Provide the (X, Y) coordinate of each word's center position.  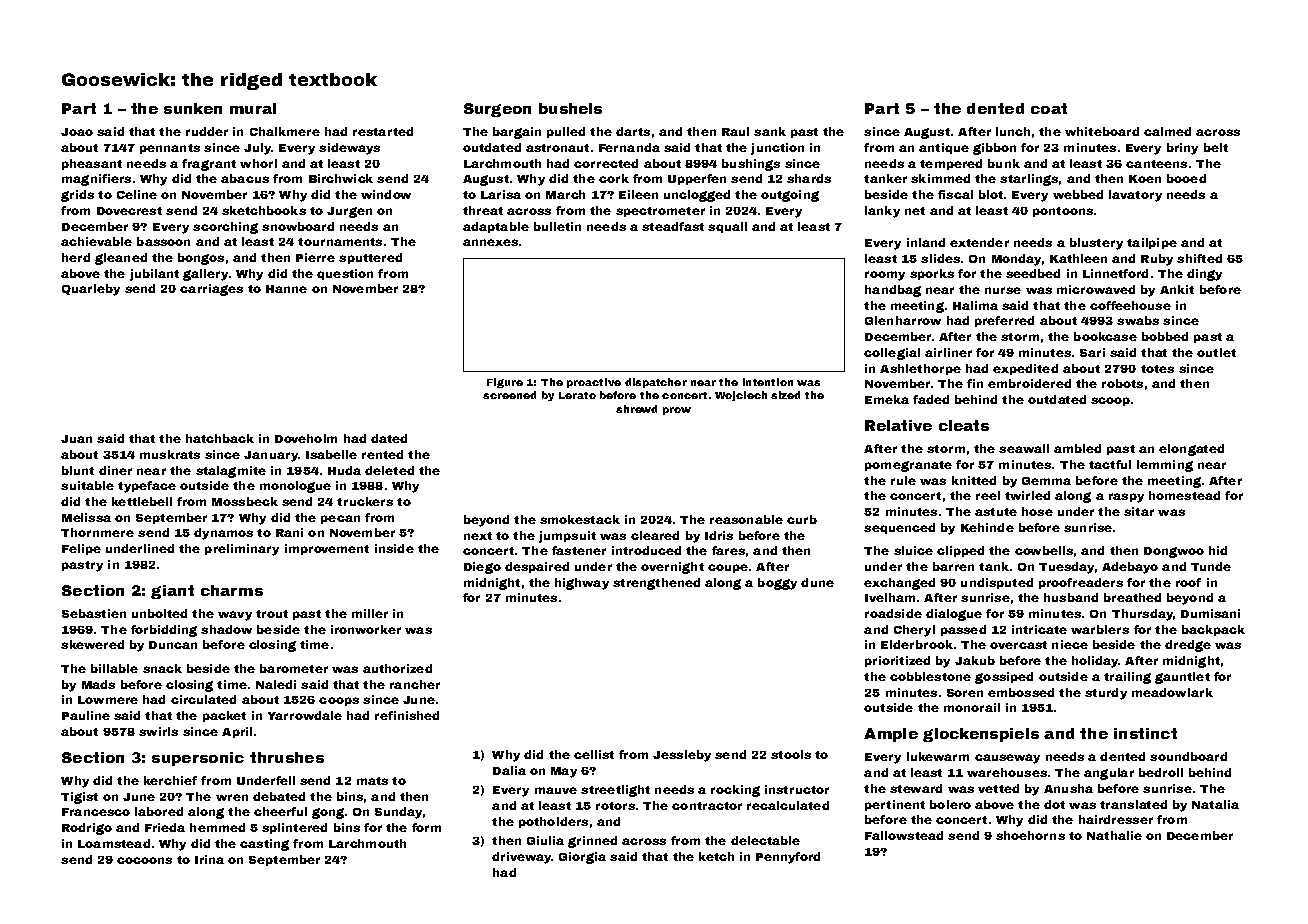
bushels (570, 108)
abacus (245, 178)
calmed (1167, 131)
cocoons (144, 860)
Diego (482, 568)
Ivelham (890, 597)
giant (172, 592)
